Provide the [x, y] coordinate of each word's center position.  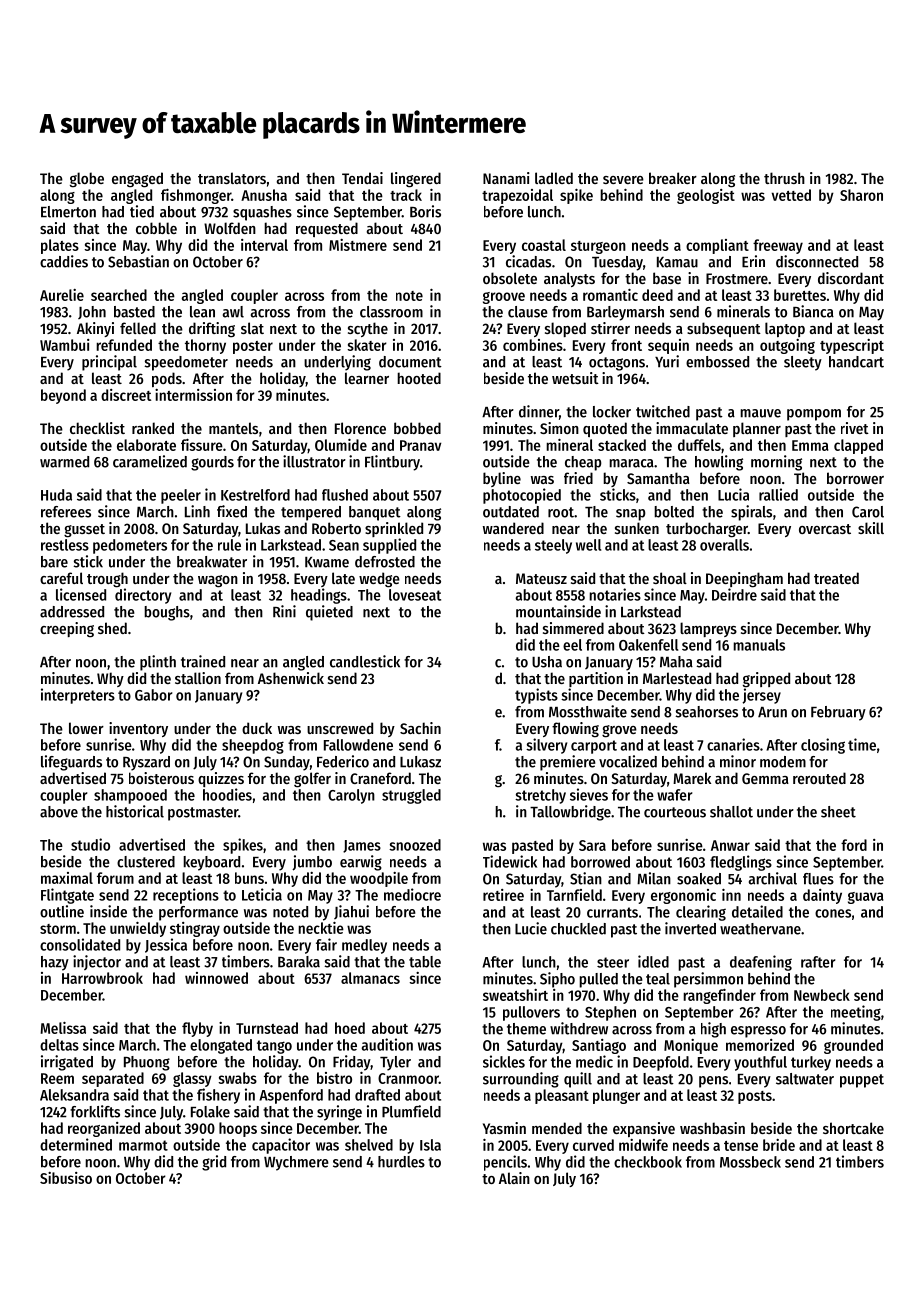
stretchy [540, 796]
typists [536, 696]
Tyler [395, 1063]
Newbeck [822, 995]
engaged [137, 180]
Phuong [147, 1063]
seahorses [706, 712]
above [59, 812]
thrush [784, 178]
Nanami [506, 178]
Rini [284, 611]
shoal [670, 578]
